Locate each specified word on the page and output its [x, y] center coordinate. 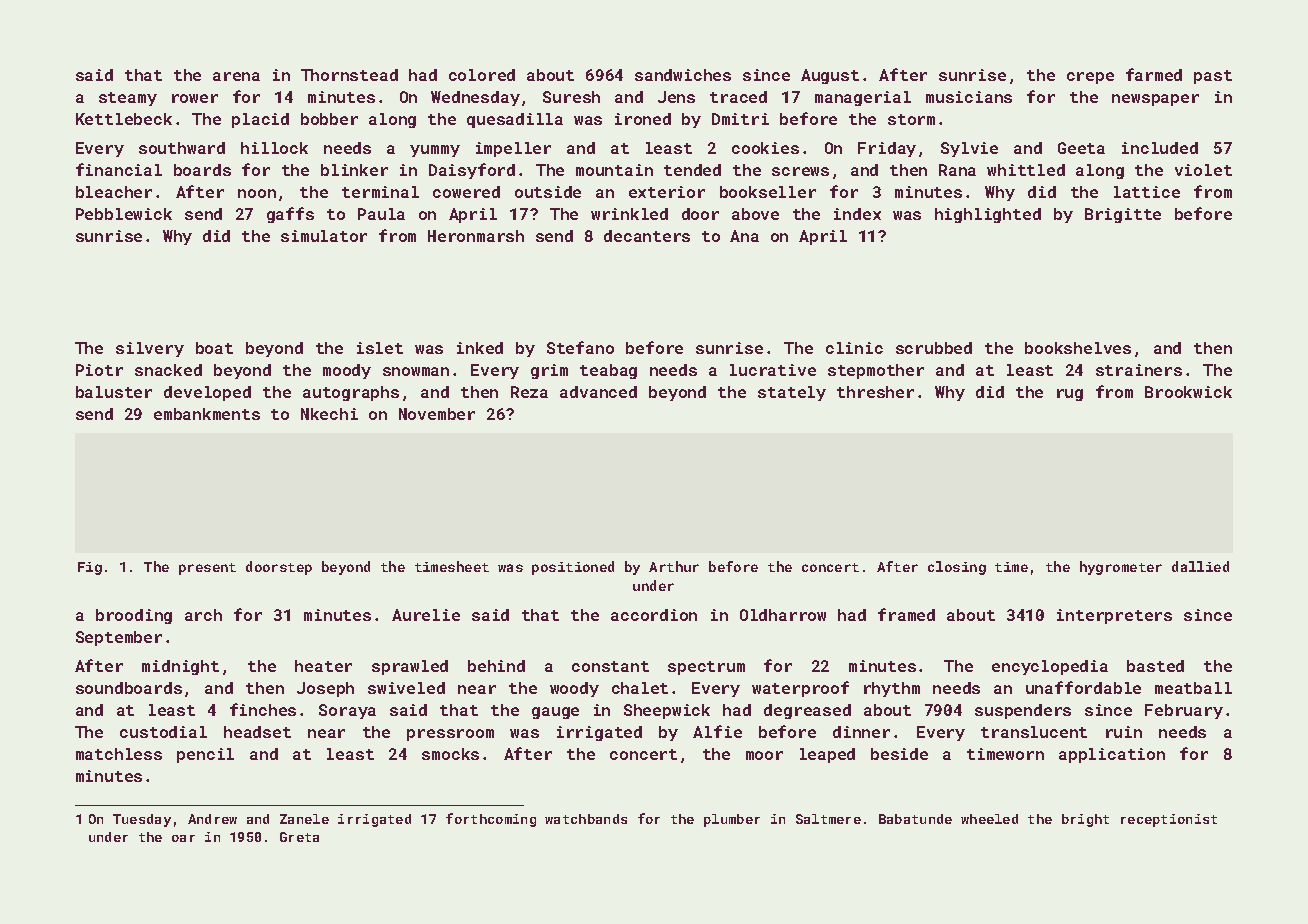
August [830, 76]
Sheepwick [667, 711]
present [207, 569]
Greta [299, 837]
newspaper [1155, 100]
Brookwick [1188, 392]
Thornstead [349, 75]
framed [906, 614]
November [437, 414]
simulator [324, 236]
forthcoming [491, 820]
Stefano [580, 347]
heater [323, 666]
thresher [875, 392]
